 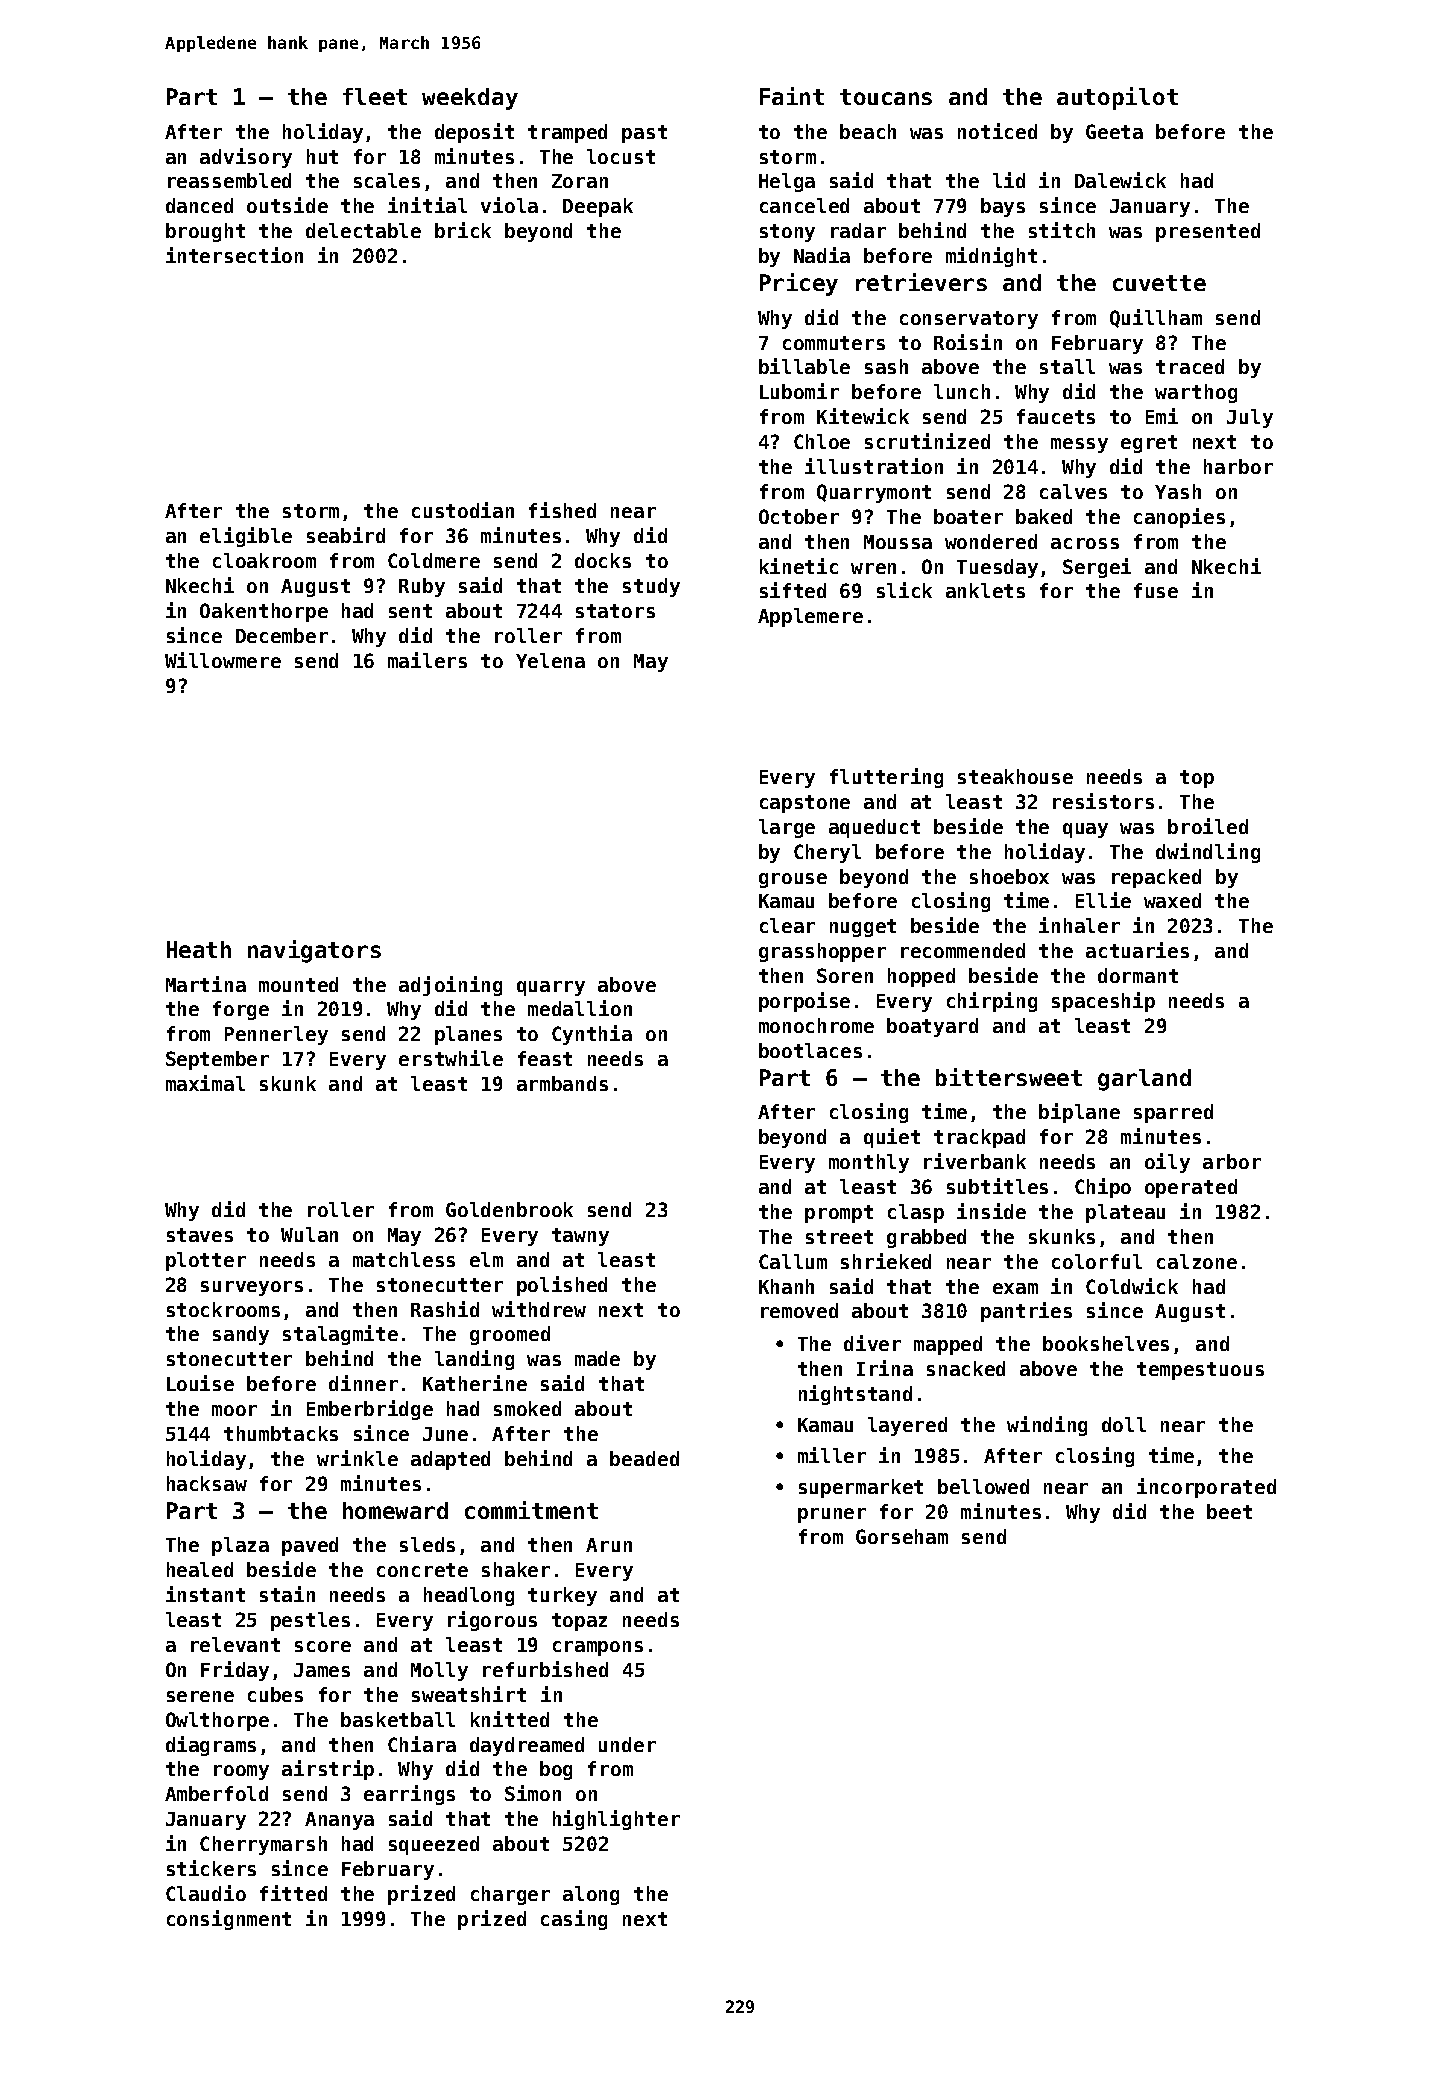 What do you see at coordinates (886, 97) in the screenshot?
I see `toucans` at bounding box center [886, 97].
